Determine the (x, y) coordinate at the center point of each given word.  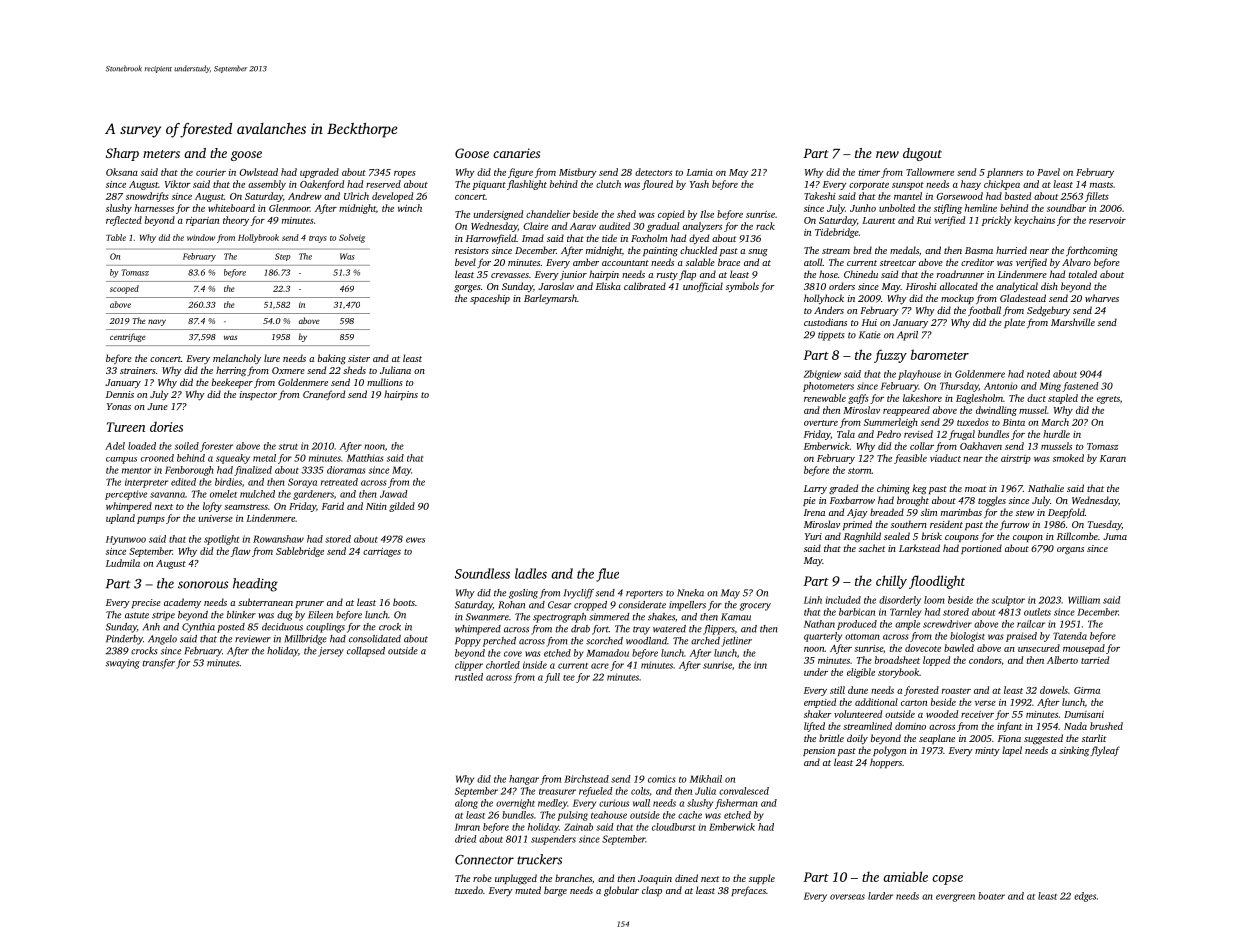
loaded (142, 446)
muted (528, 890)
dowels (1054, 690)
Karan (1113, 458)
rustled (469, 677)
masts (1101, 185)
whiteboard (231, 208)
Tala (846, 434)
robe (482, 878)
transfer (158, 664)
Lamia (699, 172)
